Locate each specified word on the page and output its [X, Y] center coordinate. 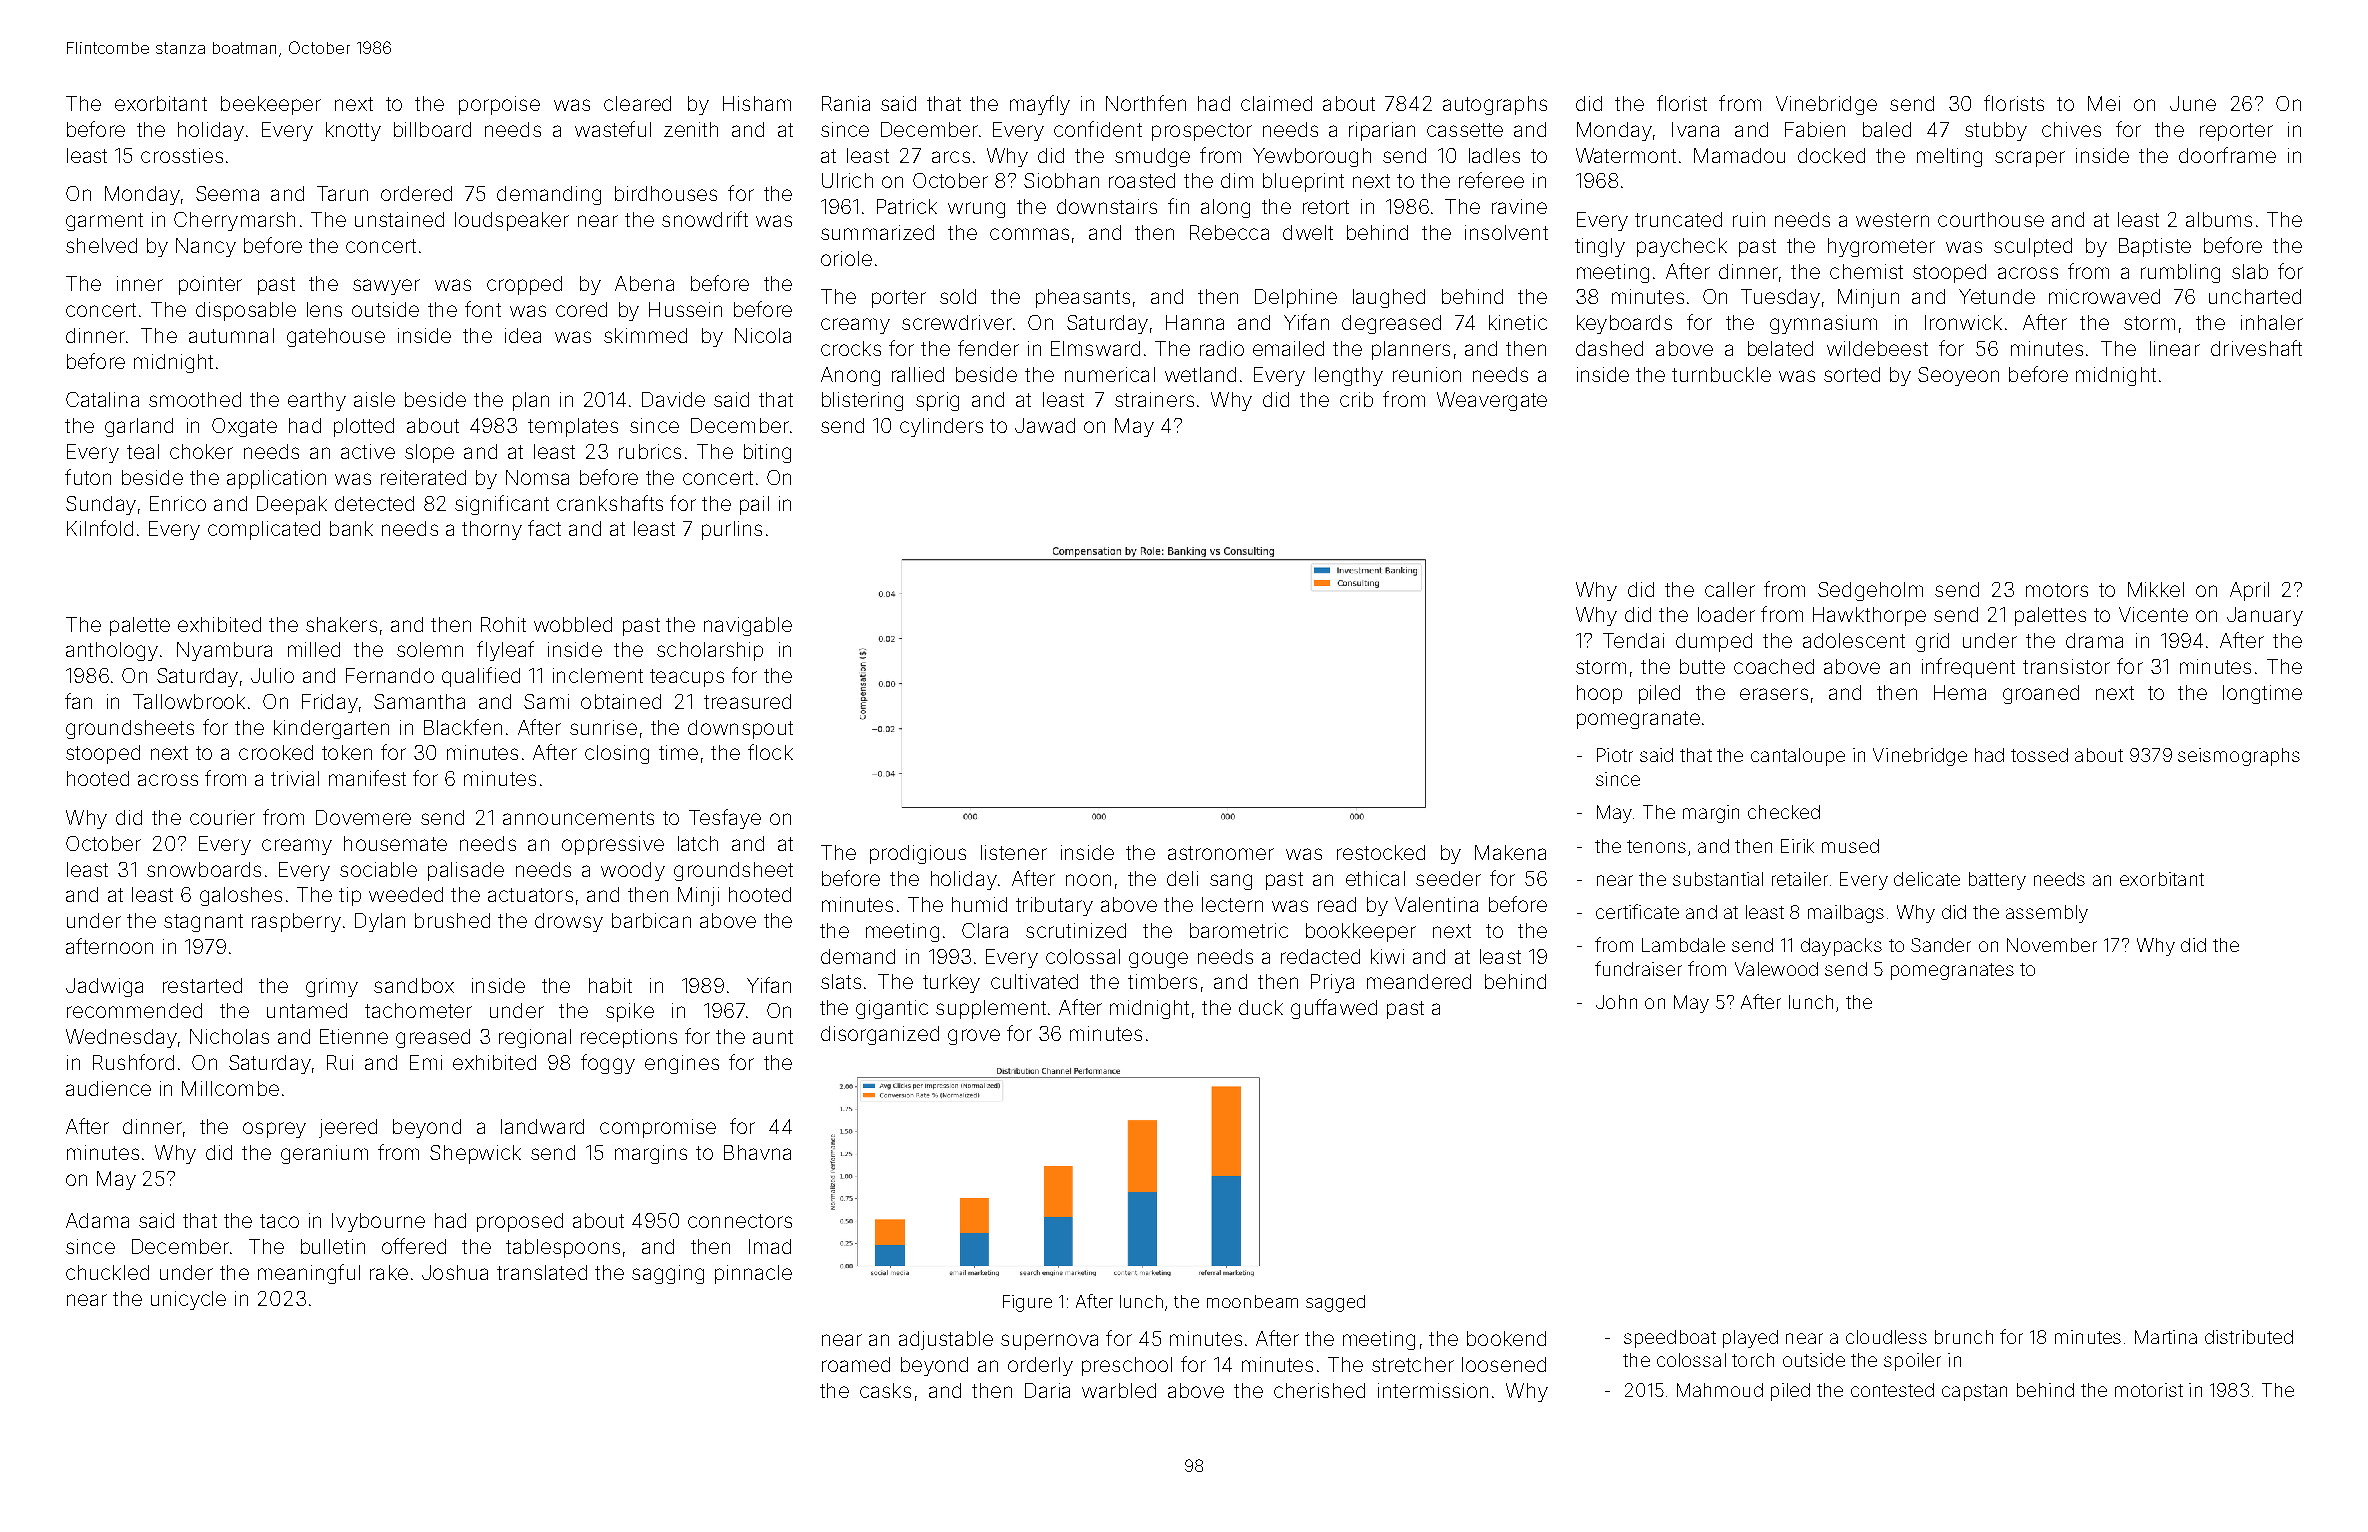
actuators [530, 895]
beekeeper [271, 105]
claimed [1276, 103]
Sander [1941, 945]
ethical [1375, 878]
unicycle [188, 1300]
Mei [2104, 103]
